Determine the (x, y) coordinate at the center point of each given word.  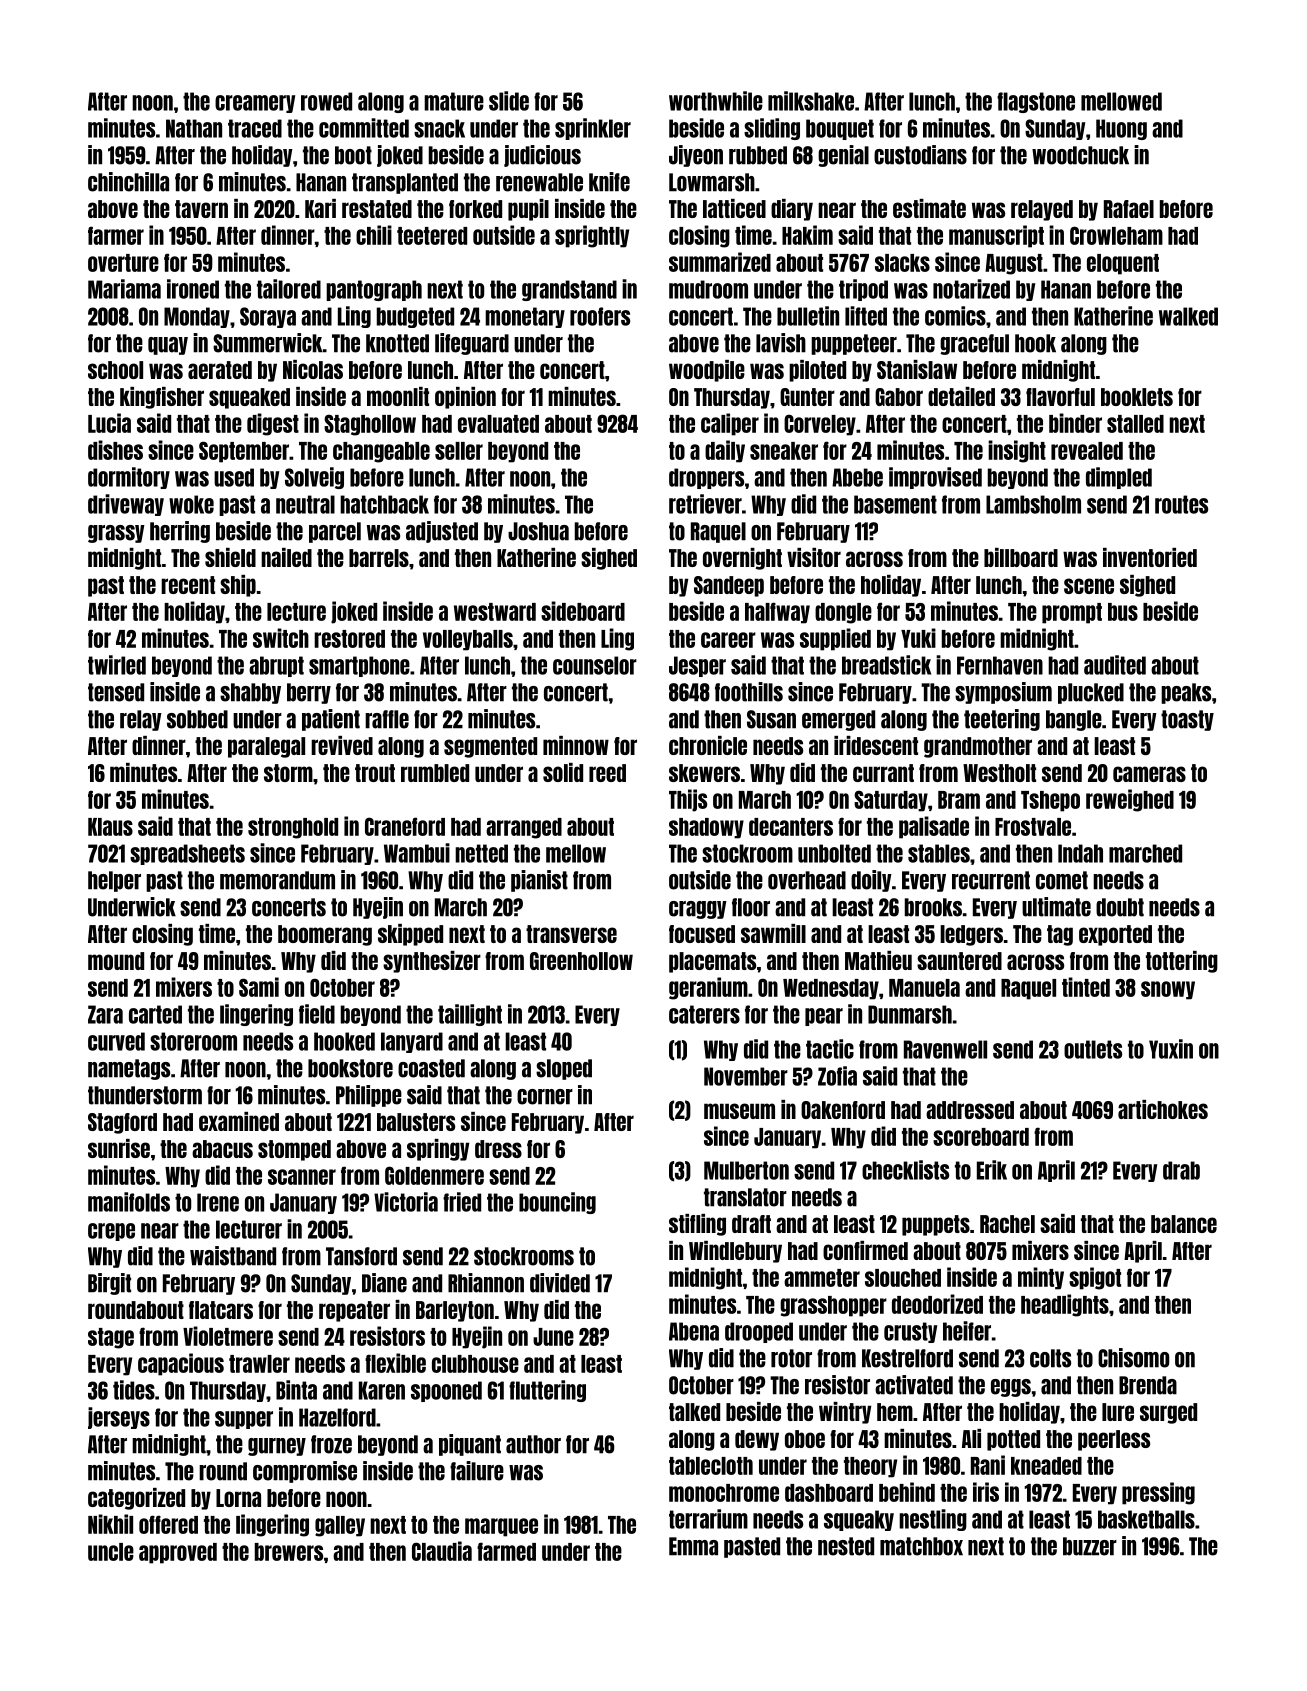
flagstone (1036, 102)
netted (481, 853)
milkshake (811, 101)
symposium (1003, 693)
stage (111, 1338)
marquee (501, 1527)
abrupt (276, 666)
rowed (326, 101)
